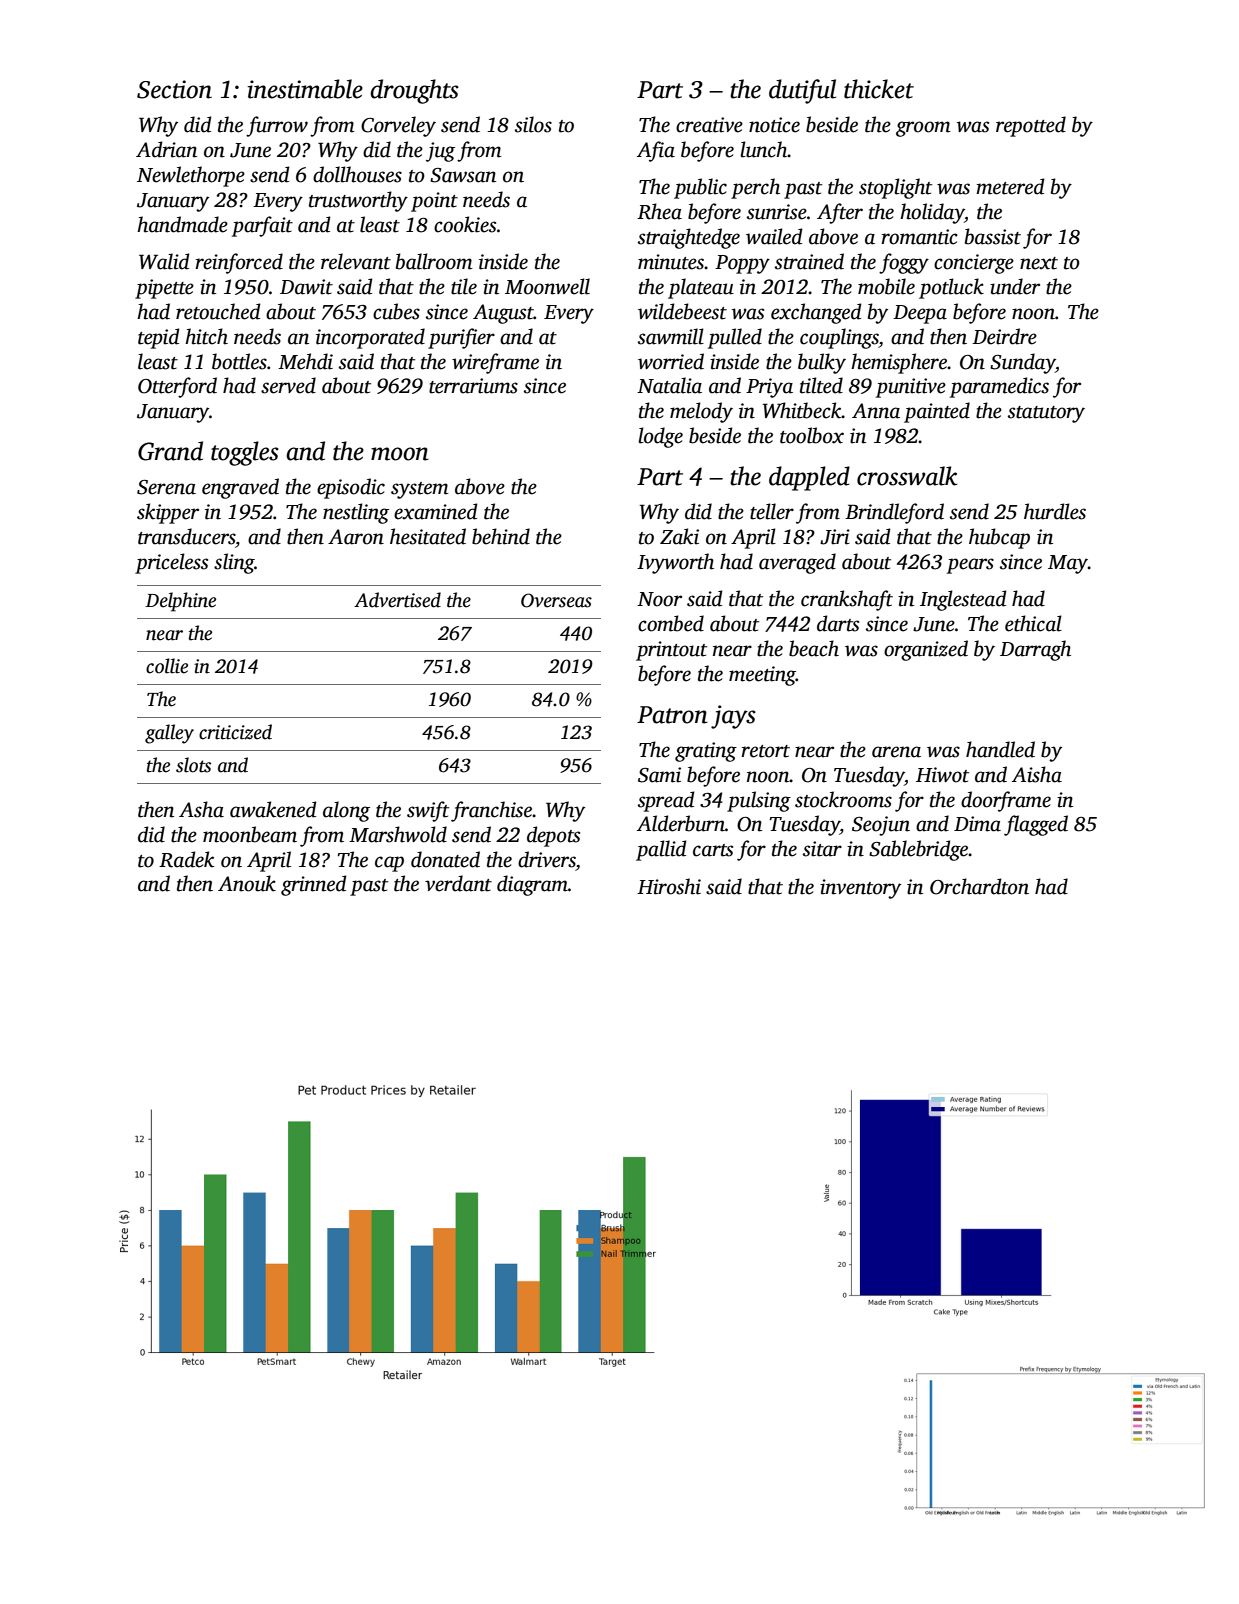 The image size is (1239, 1604). What do you see at coordinates (492, 811) in the image?
I see `franchise` at bounding box center [492, 811].
